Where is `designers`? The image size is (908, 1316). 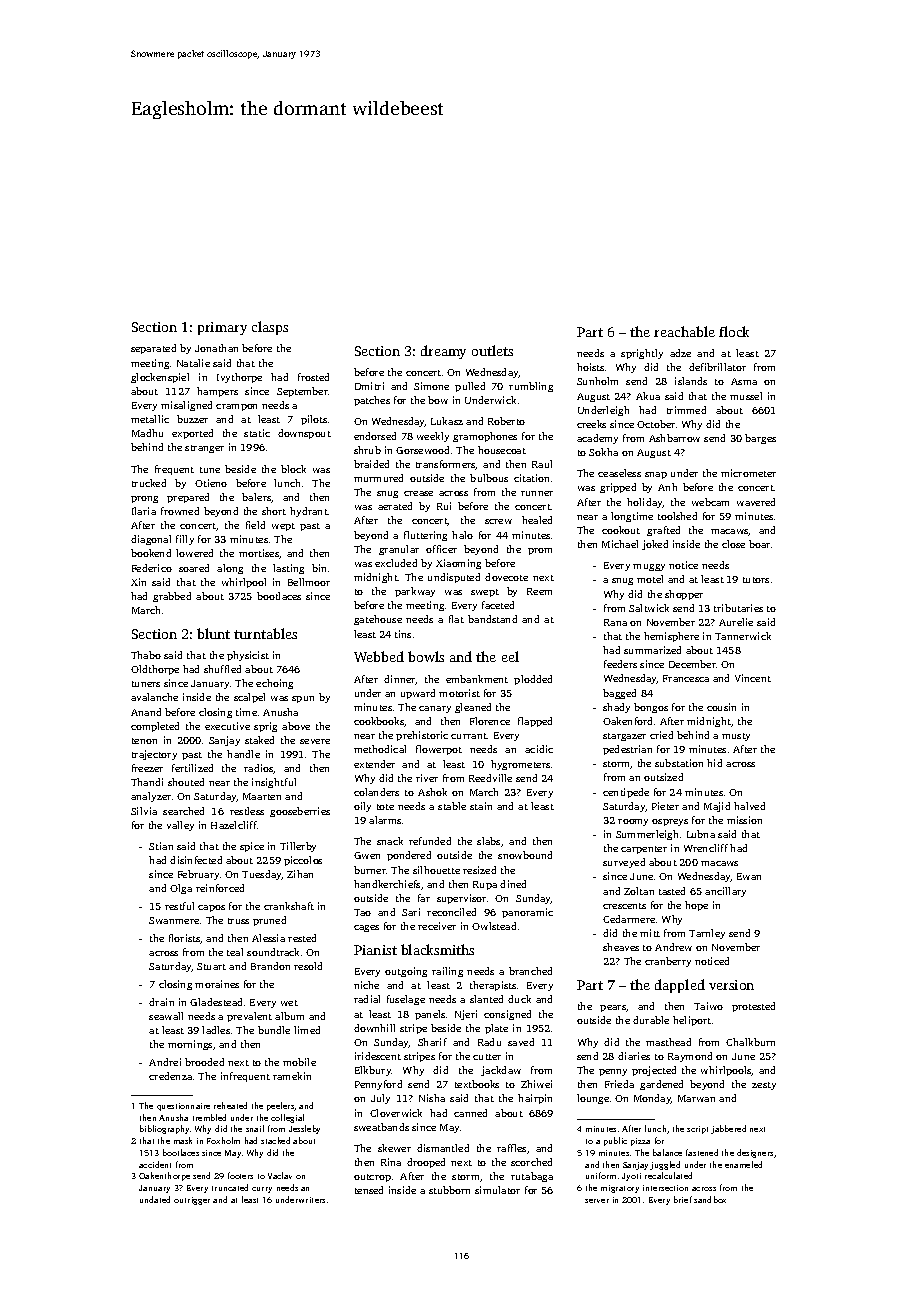
designers is located at coordinates (755, 1153).
